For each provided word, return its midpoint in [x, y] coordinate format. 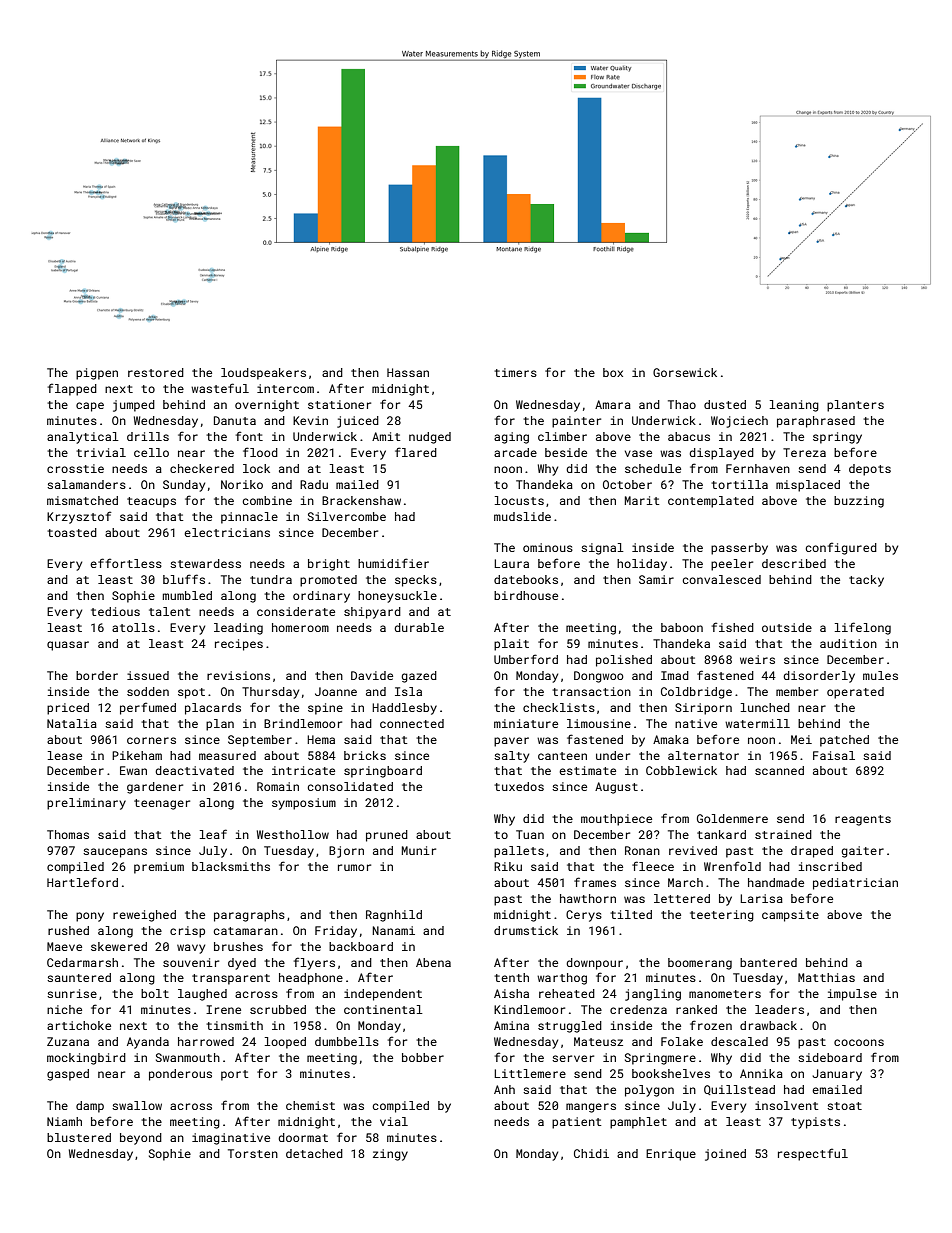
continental [383, 1009]
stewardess [205, 563]
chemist [310, 1105]
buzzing [859, 502]
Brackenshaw [361, 500]
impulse [852, 995]
